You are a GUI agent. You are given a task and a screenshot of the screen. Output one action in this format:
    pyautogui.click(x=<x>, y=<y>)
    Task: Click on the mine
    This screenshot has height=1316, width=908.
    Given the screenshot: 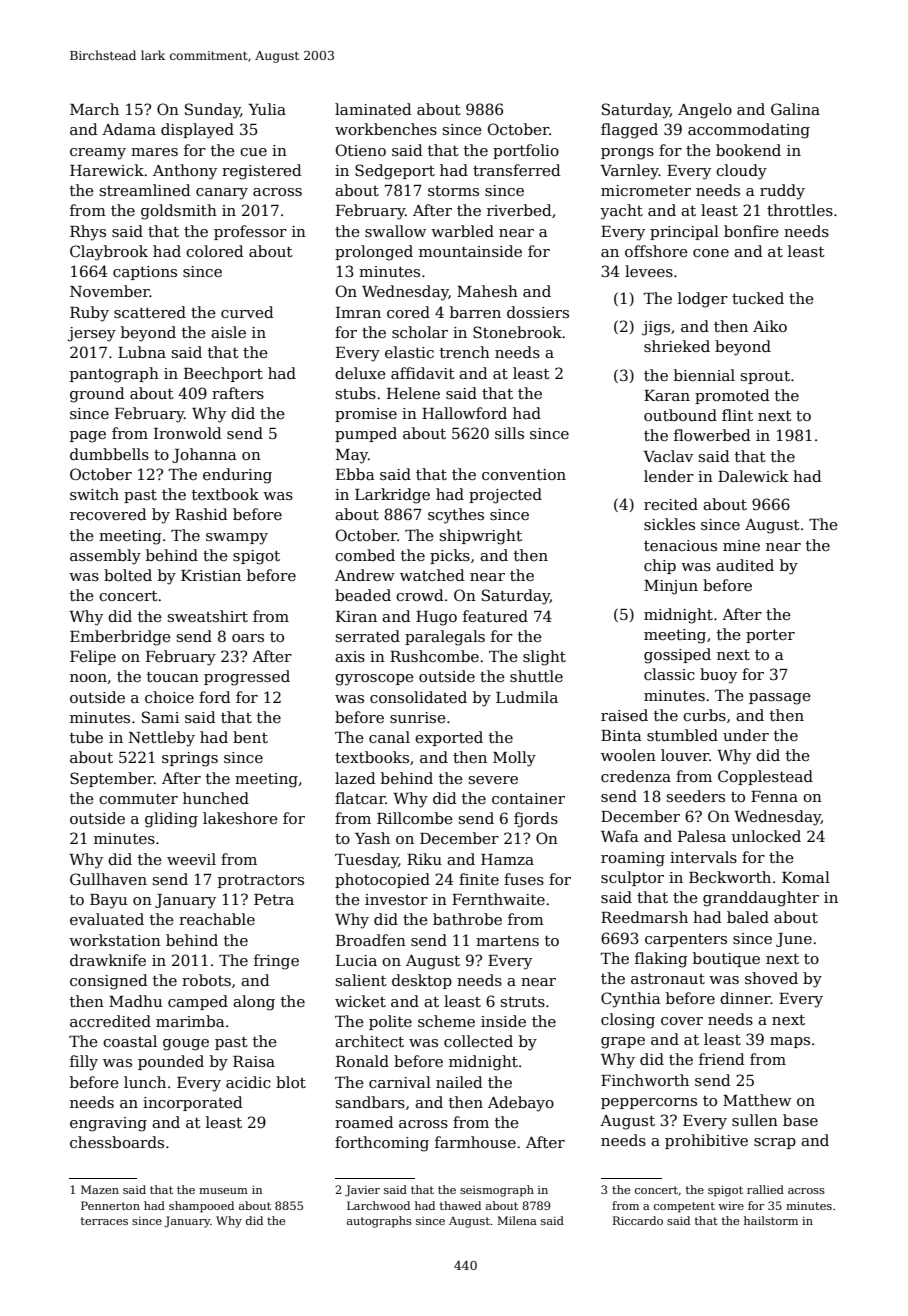 What is the action you would take?
    pyautogui.click(x=741, y=545)
